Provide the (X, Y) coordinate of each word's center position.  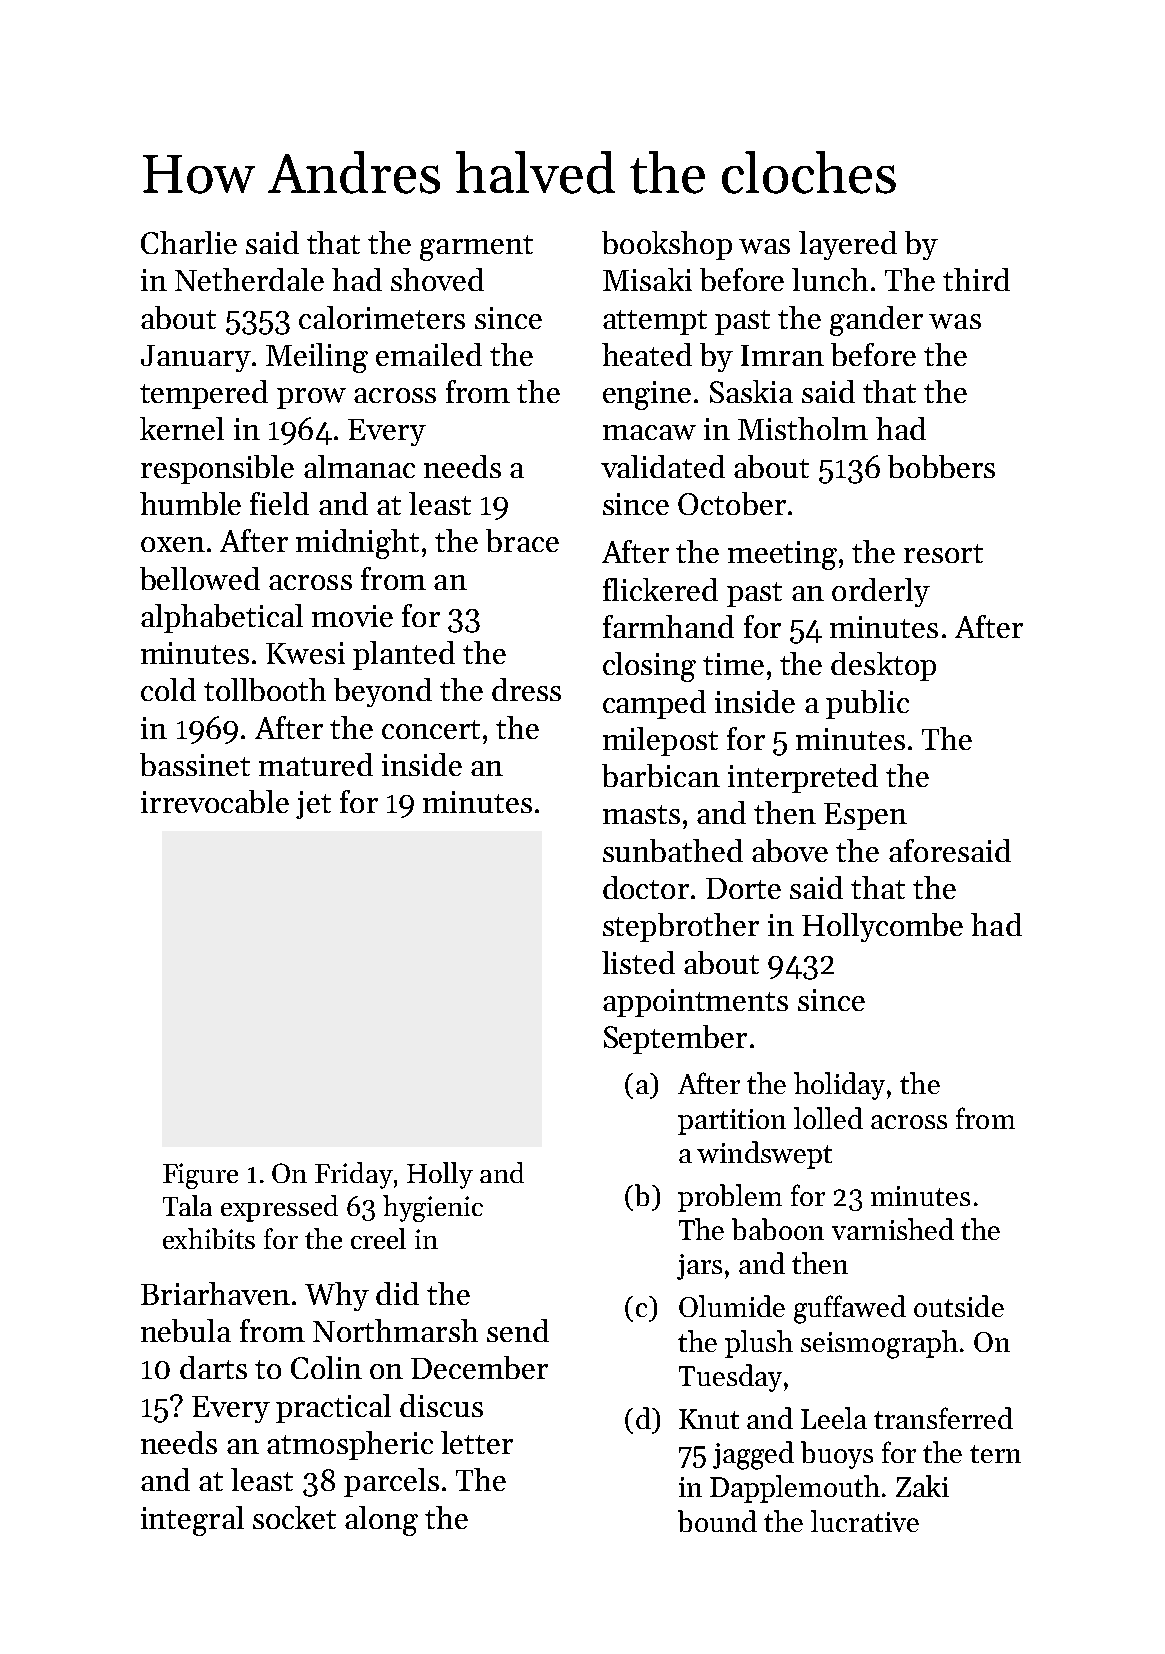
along (381, 1521)
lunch (830, 279)
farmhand (668, 626)
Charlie (189, 242)
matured (316, 764)
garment (476, 248)
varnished (893, 1229)
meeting (782, 555)
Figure (200, 1176)
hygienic (433, 1208)
